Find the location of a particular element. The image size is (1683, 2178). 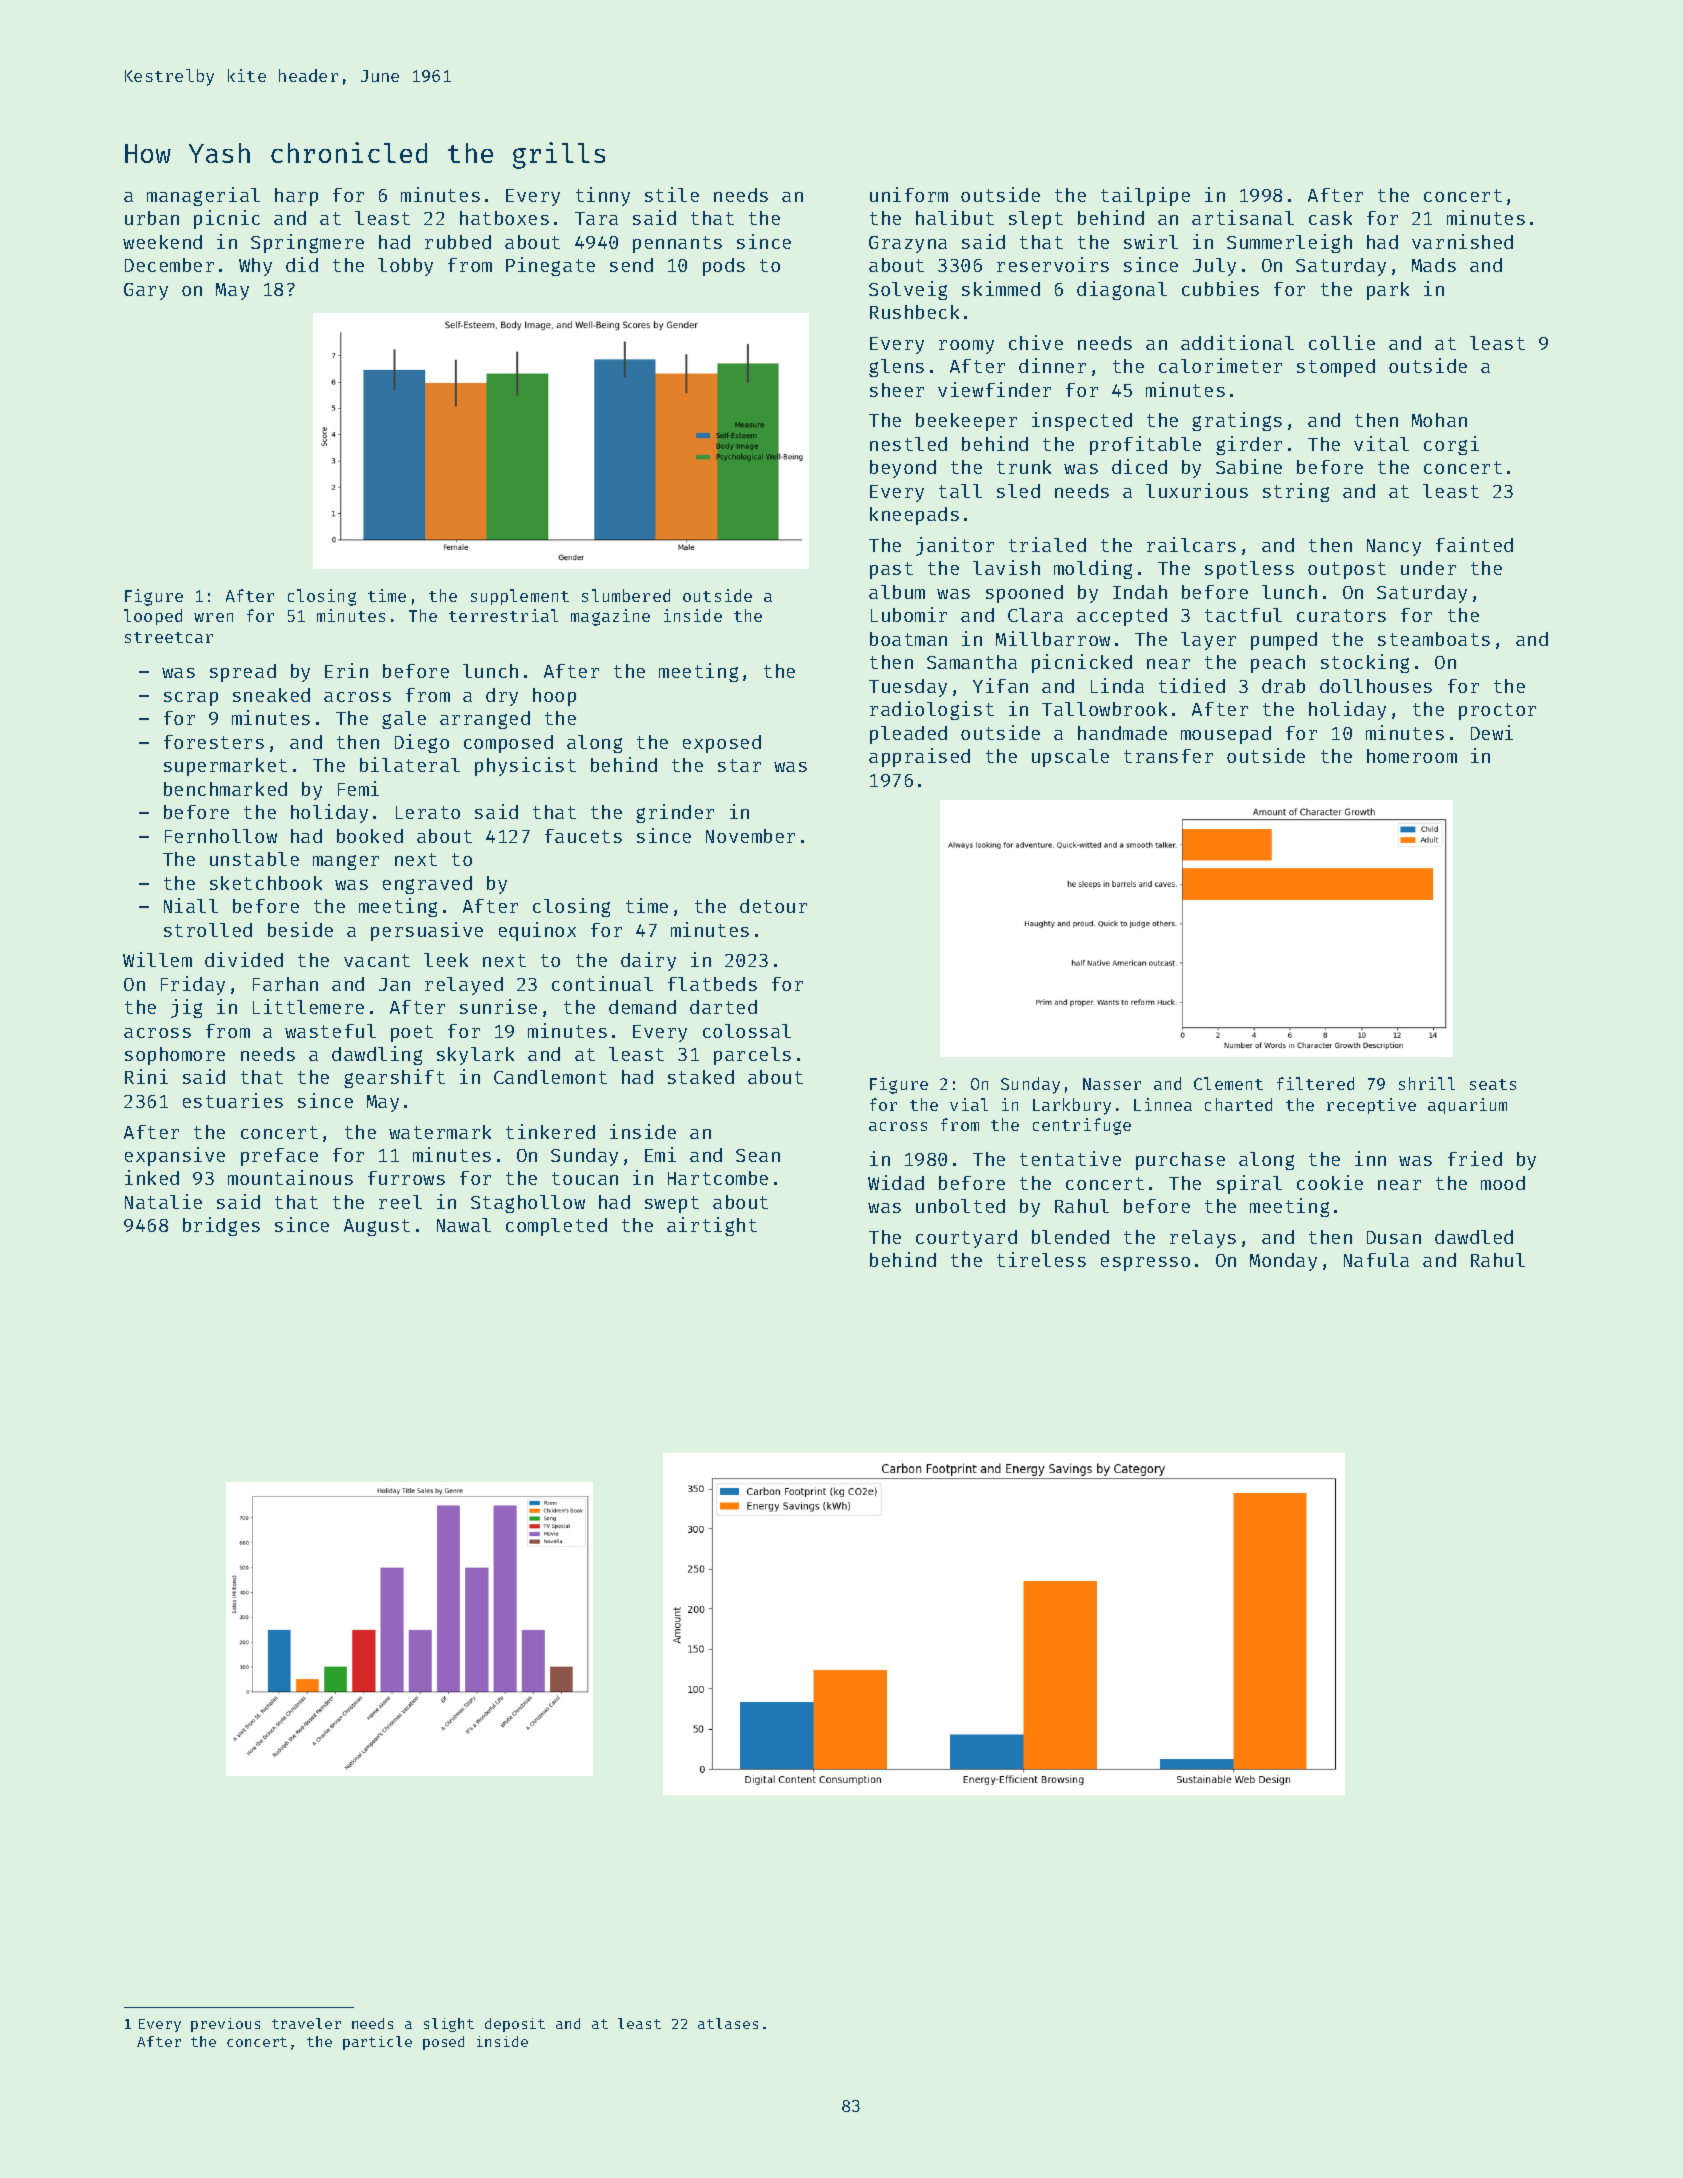

dollhouses is located at coordinates (1376, 686).
